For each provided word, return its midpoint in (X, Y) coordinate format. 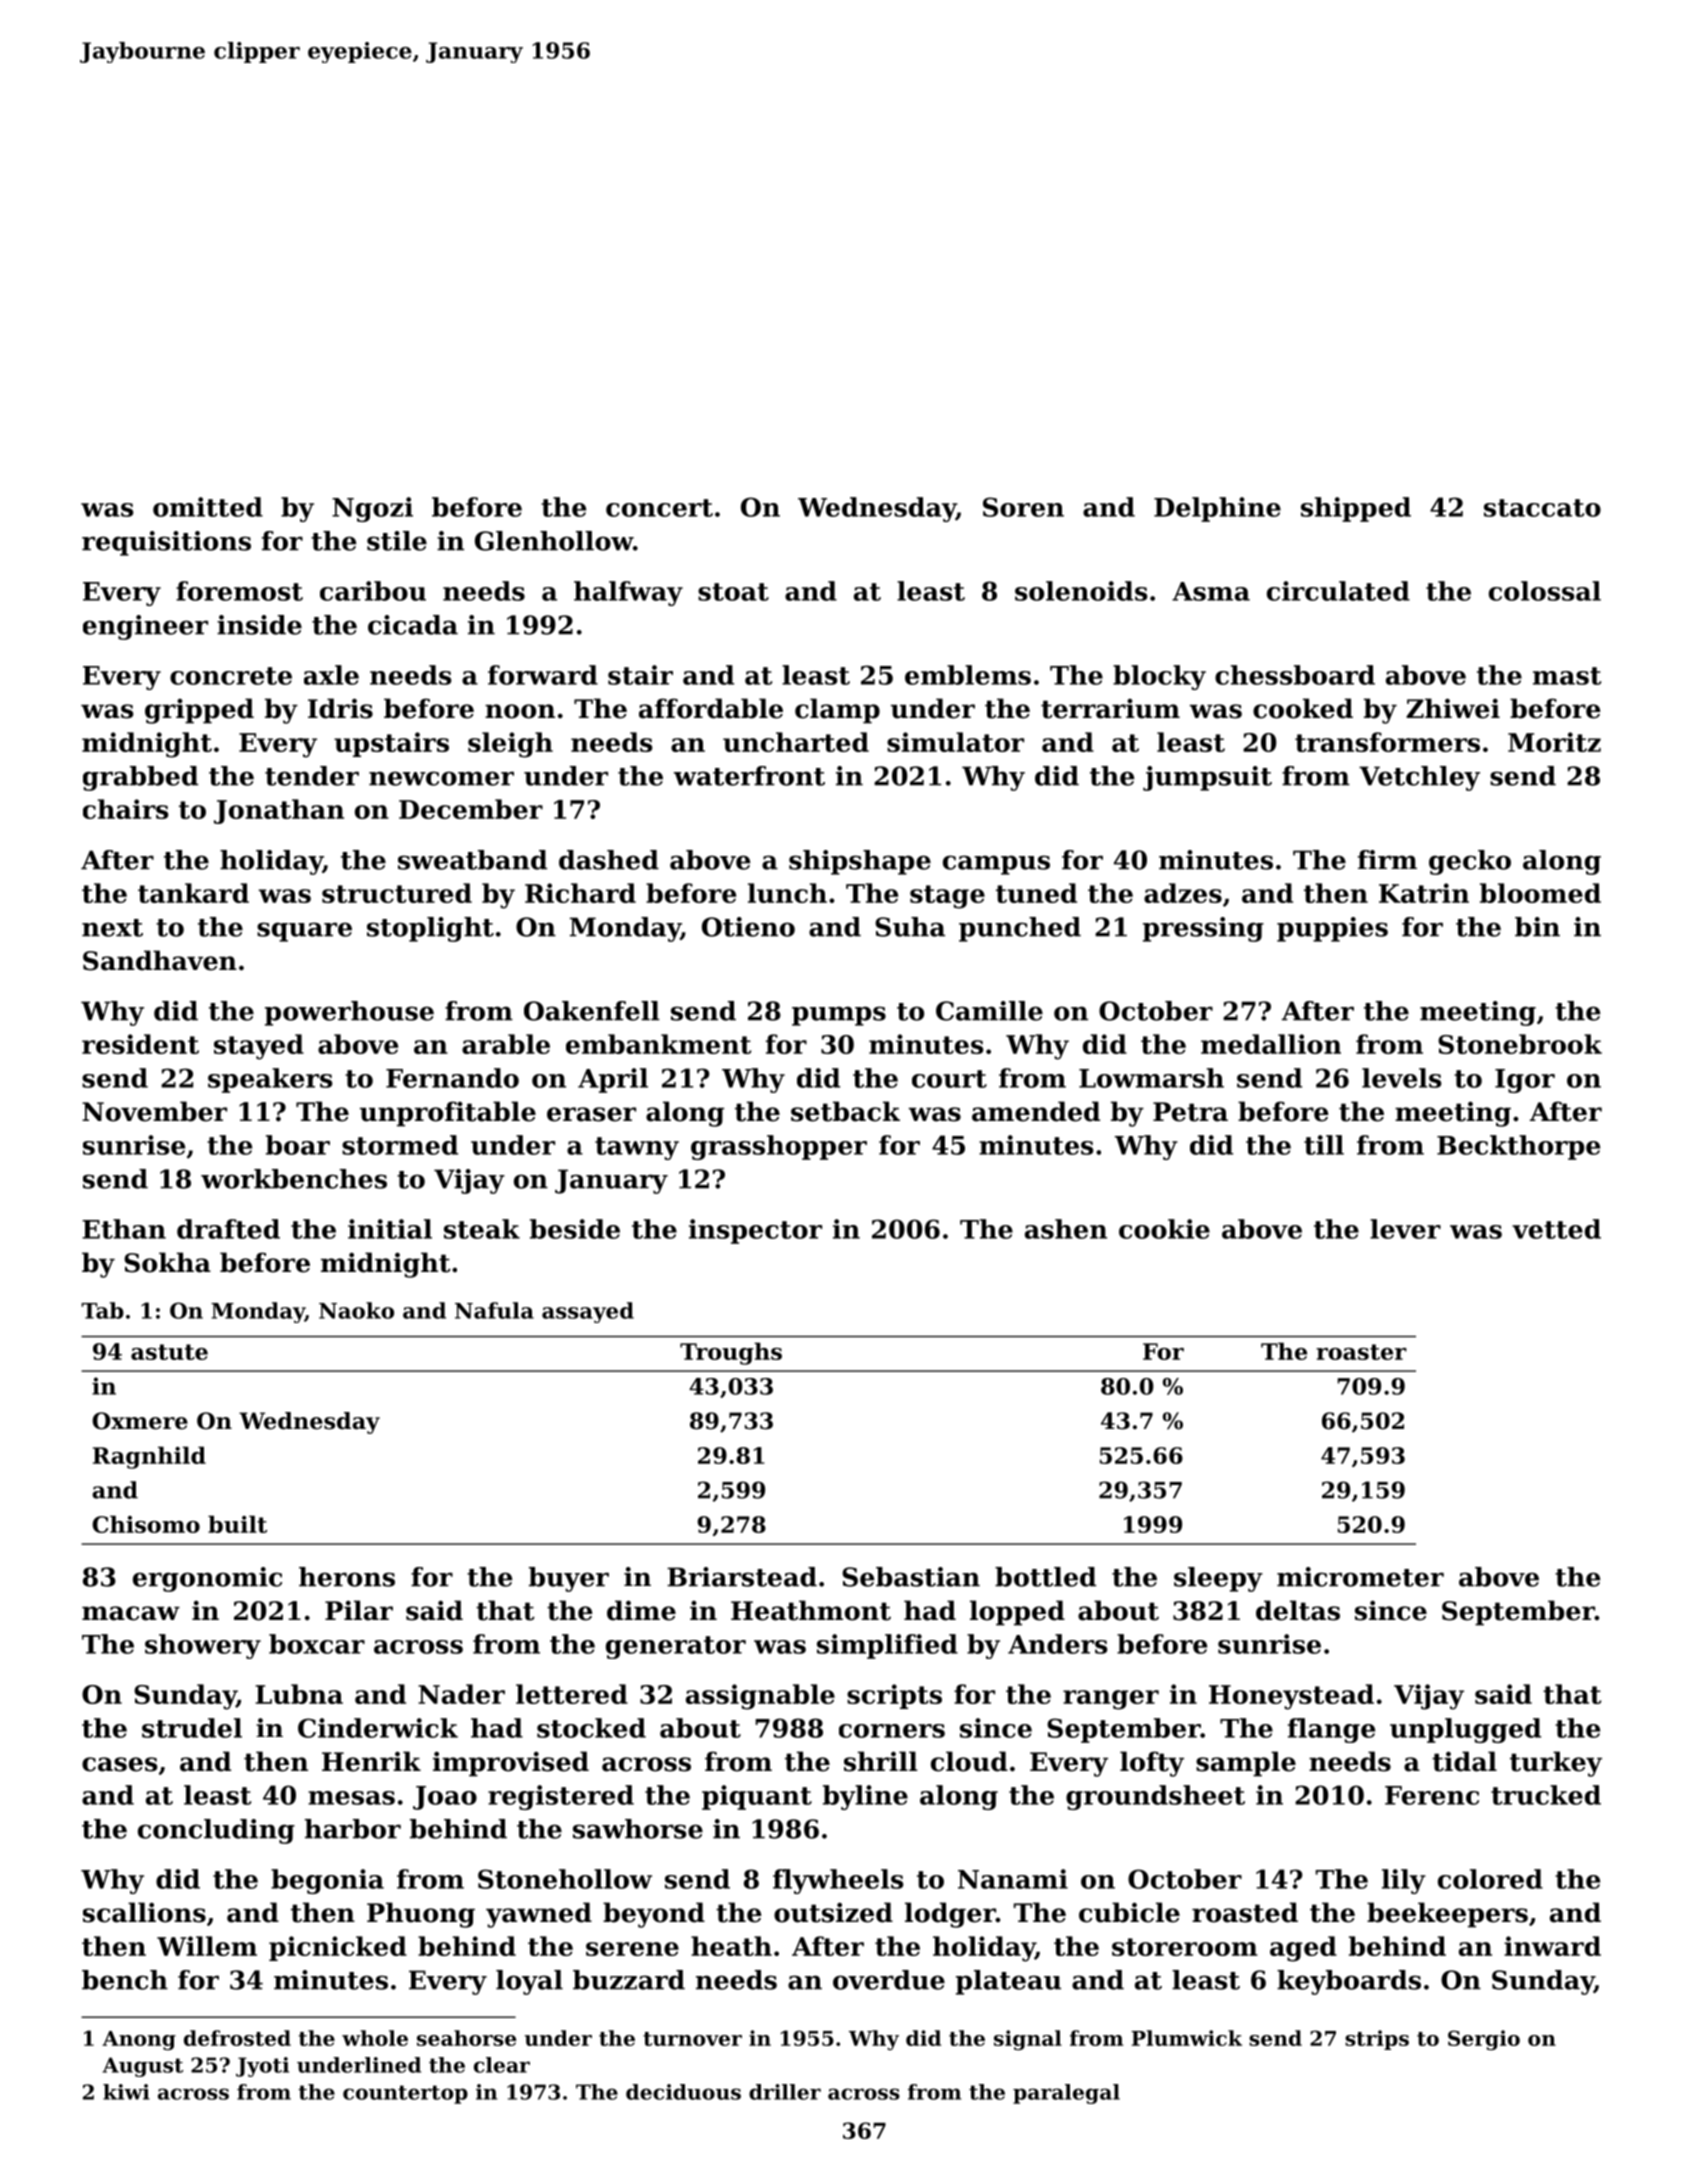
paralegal (1066, 2094)
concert (659, 508)
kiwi (126, 2092)
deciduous (683, 2092)
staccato (1542, 508)
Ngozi (372, 509)
